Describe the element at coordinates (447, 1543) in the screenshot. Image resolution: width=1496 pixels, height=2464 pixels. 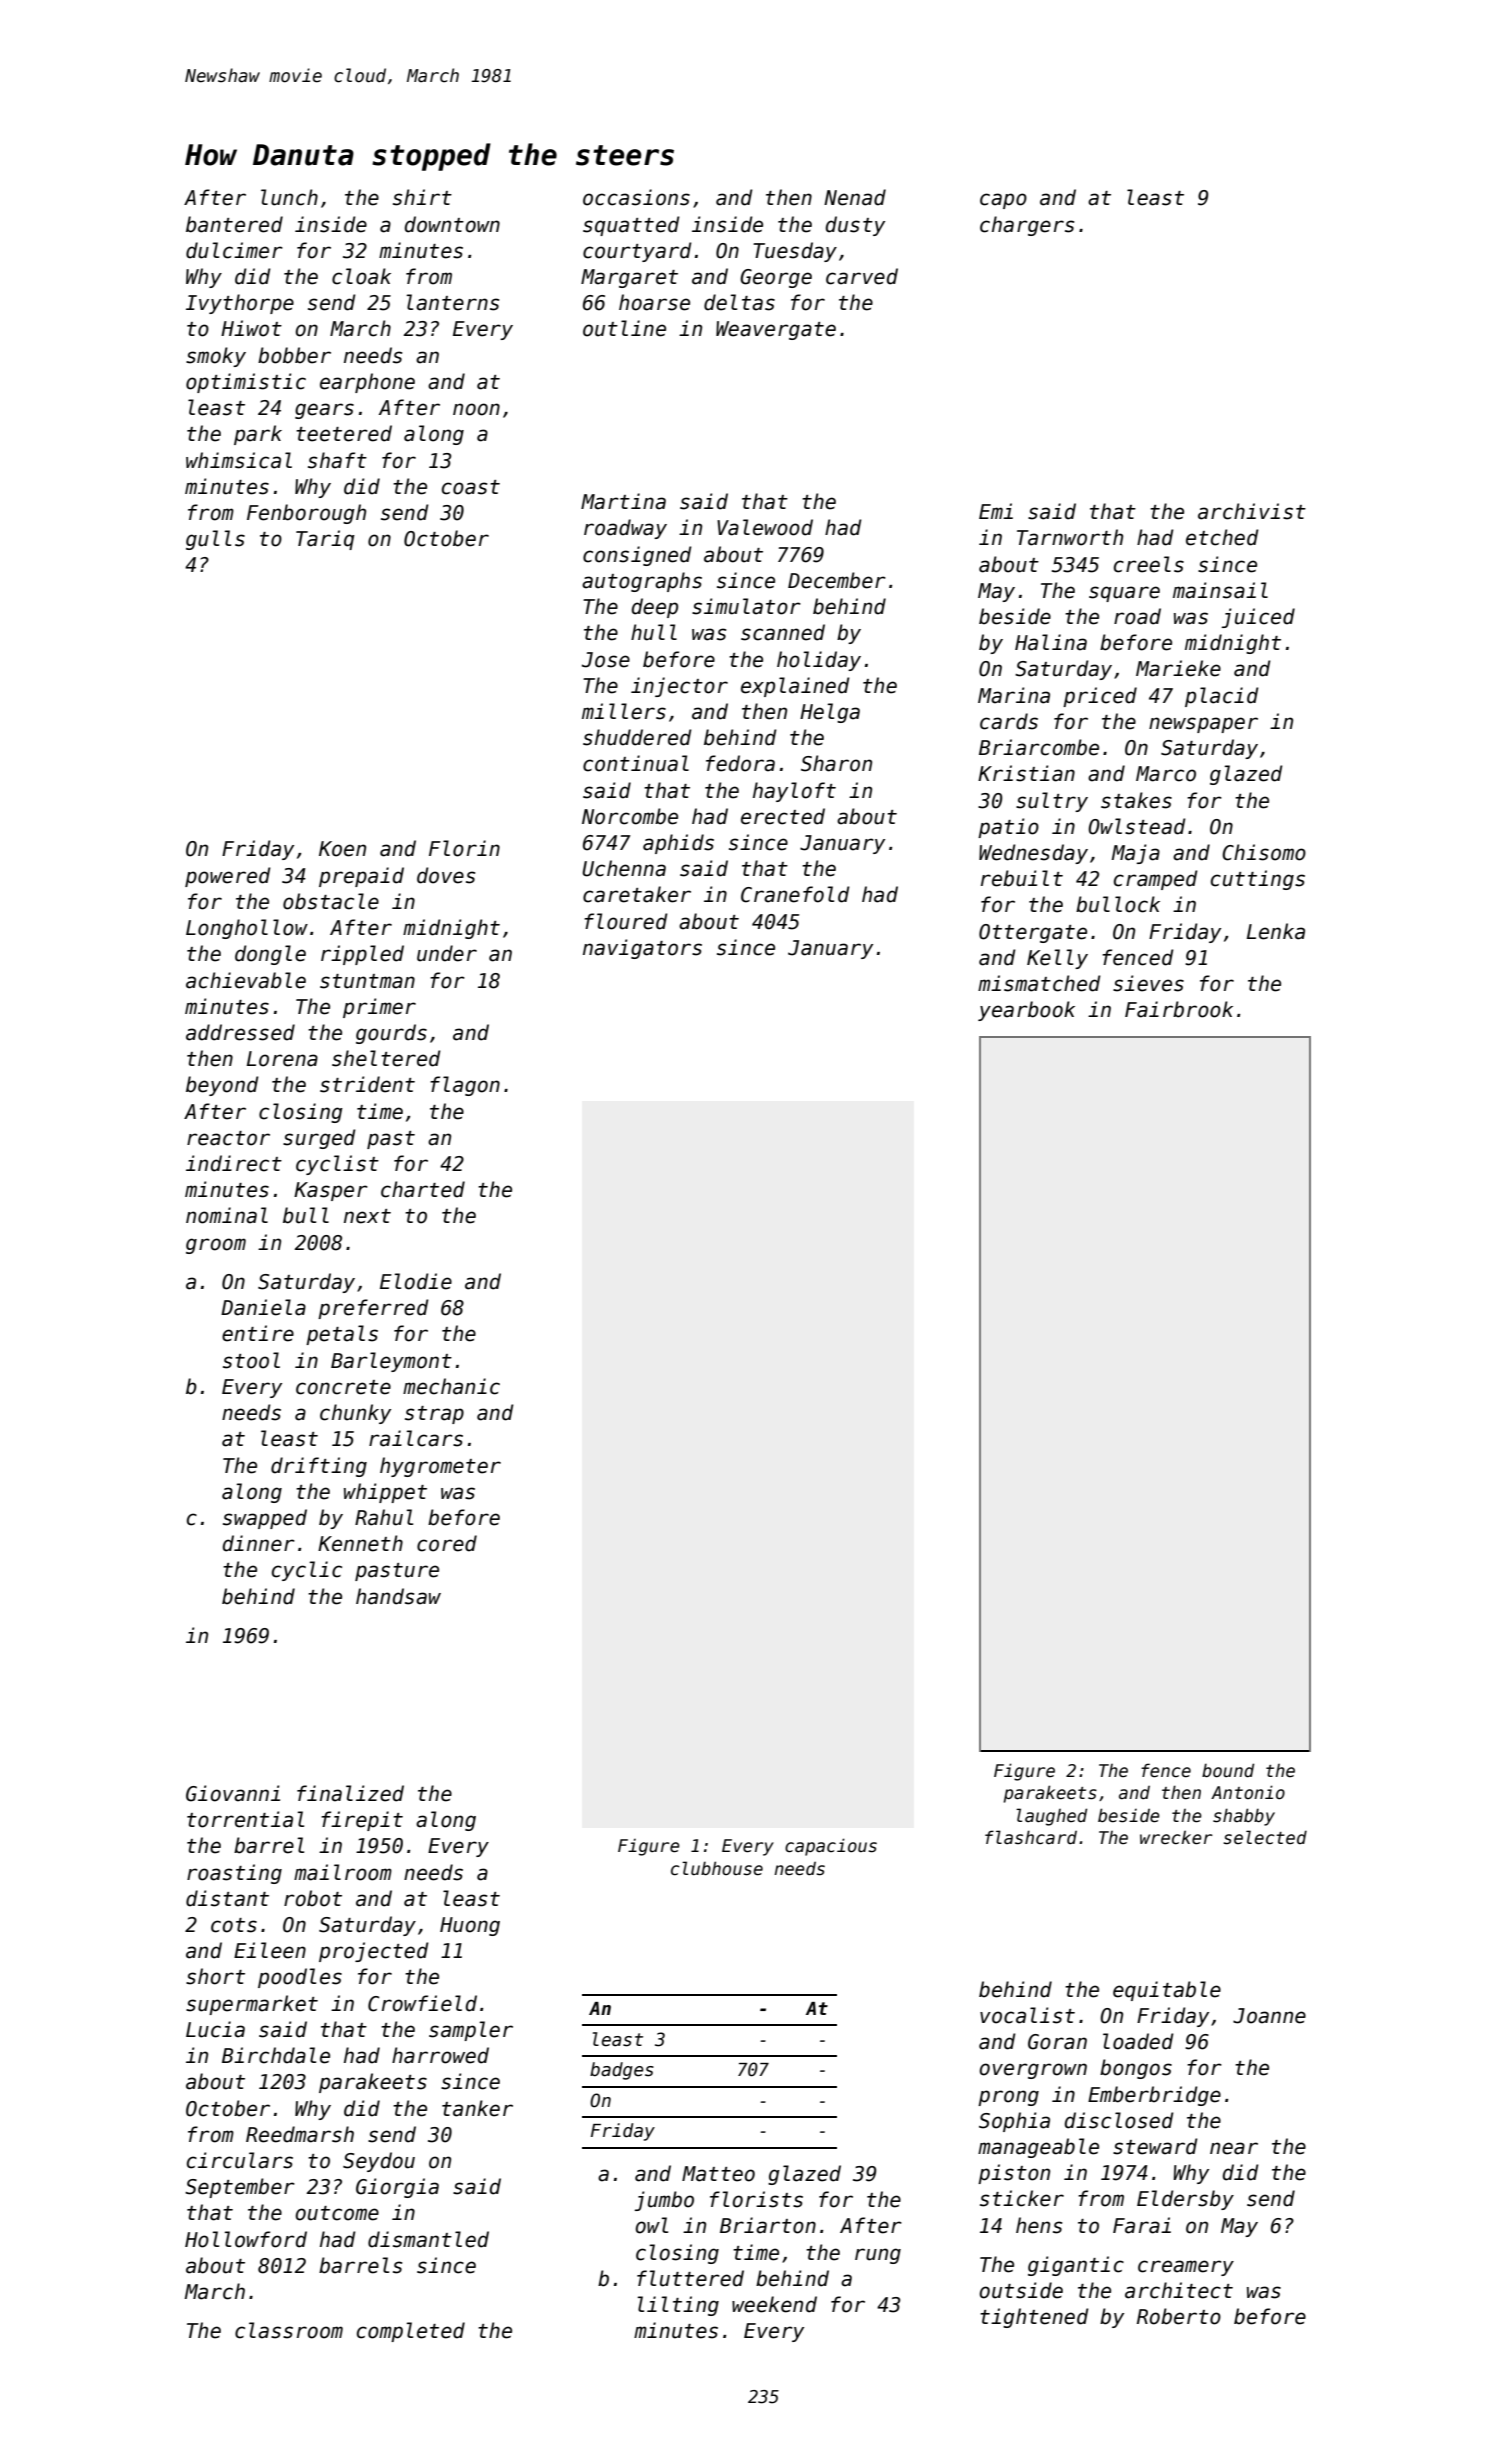
I see `cored` at that location.
